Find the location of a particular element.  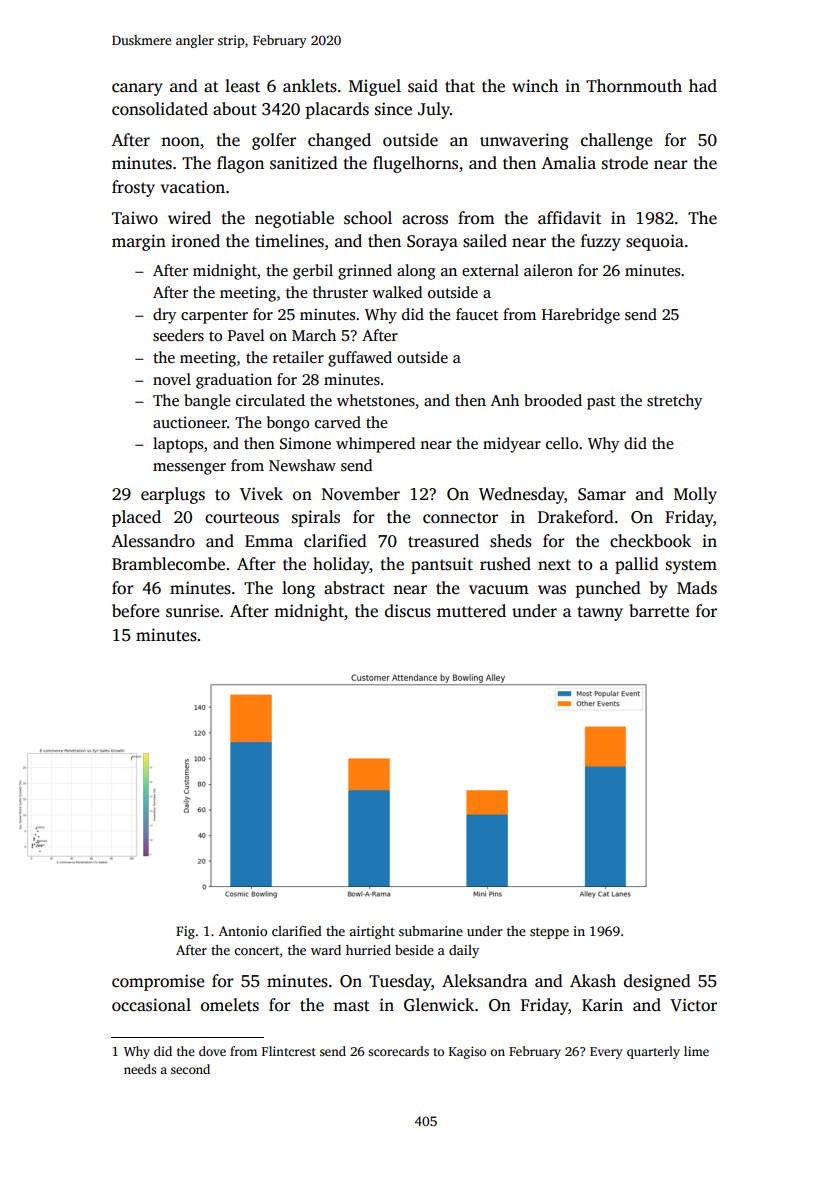

pantsuit is located at coordinates (442, 565).
